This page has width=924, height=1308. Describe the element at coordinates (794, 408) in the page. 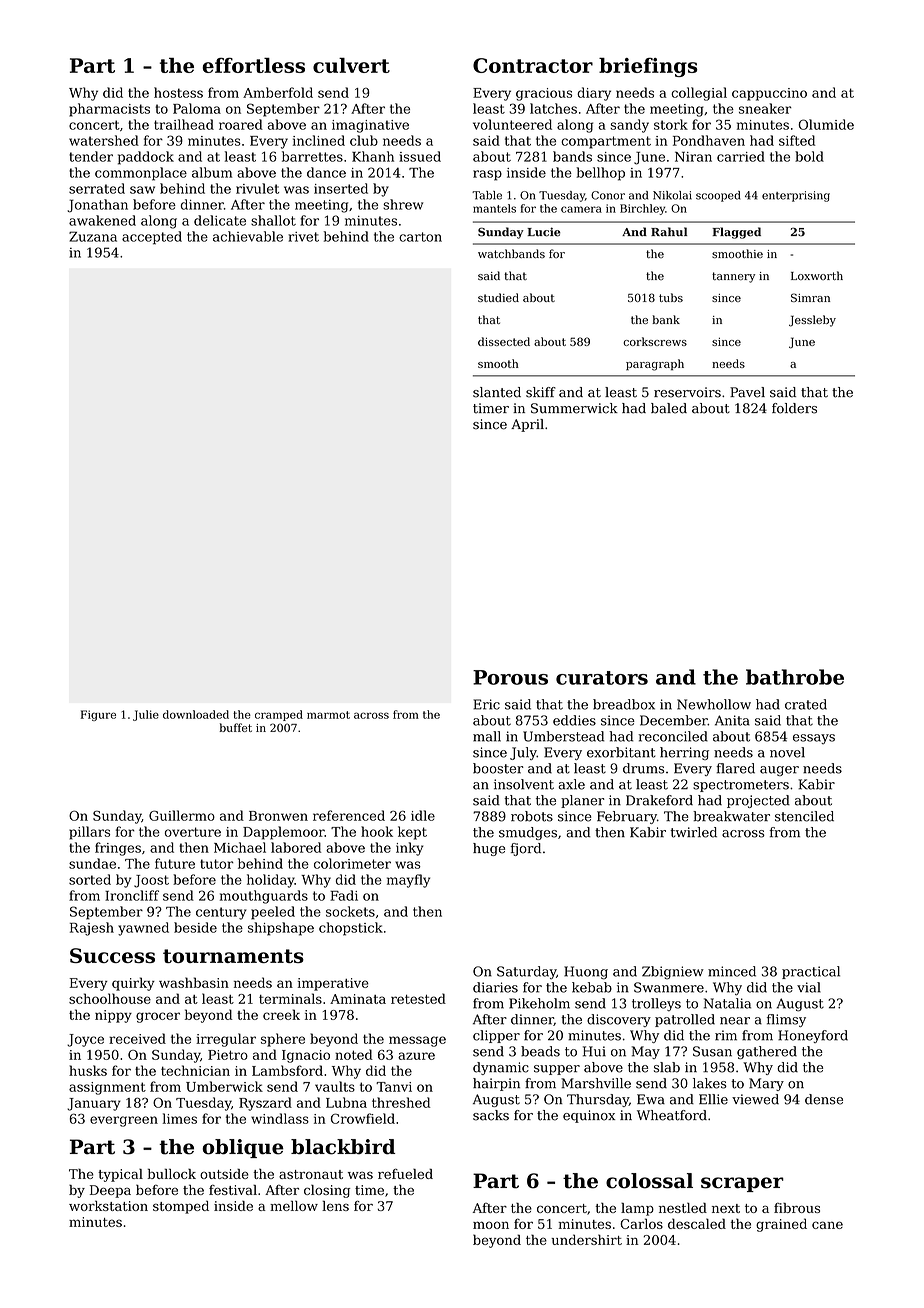

I see `folders` at that location.
